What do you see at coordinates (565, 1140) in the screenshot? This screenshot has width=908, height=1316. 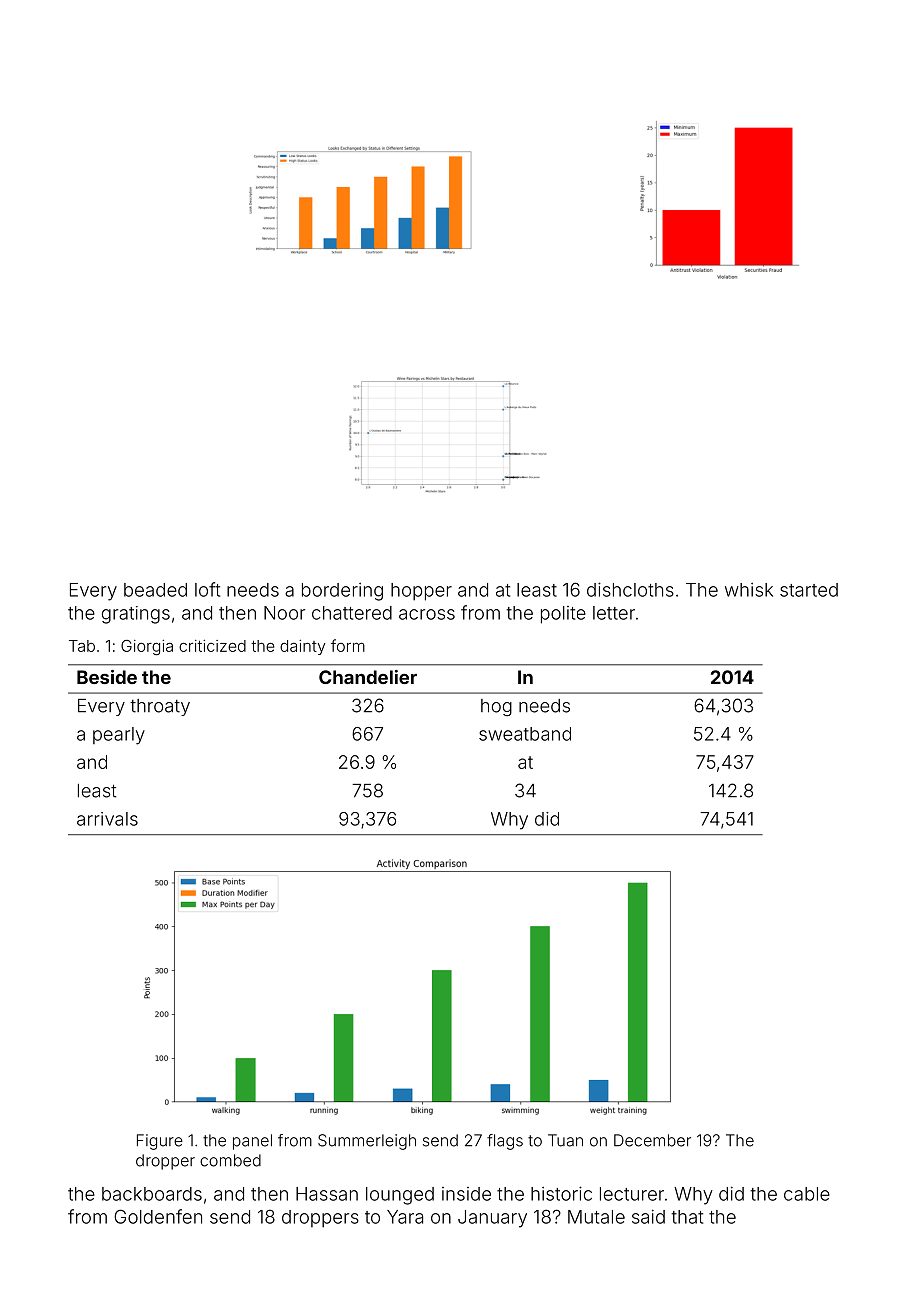 I see `Tuan` at bounding box center [565, 1140].
